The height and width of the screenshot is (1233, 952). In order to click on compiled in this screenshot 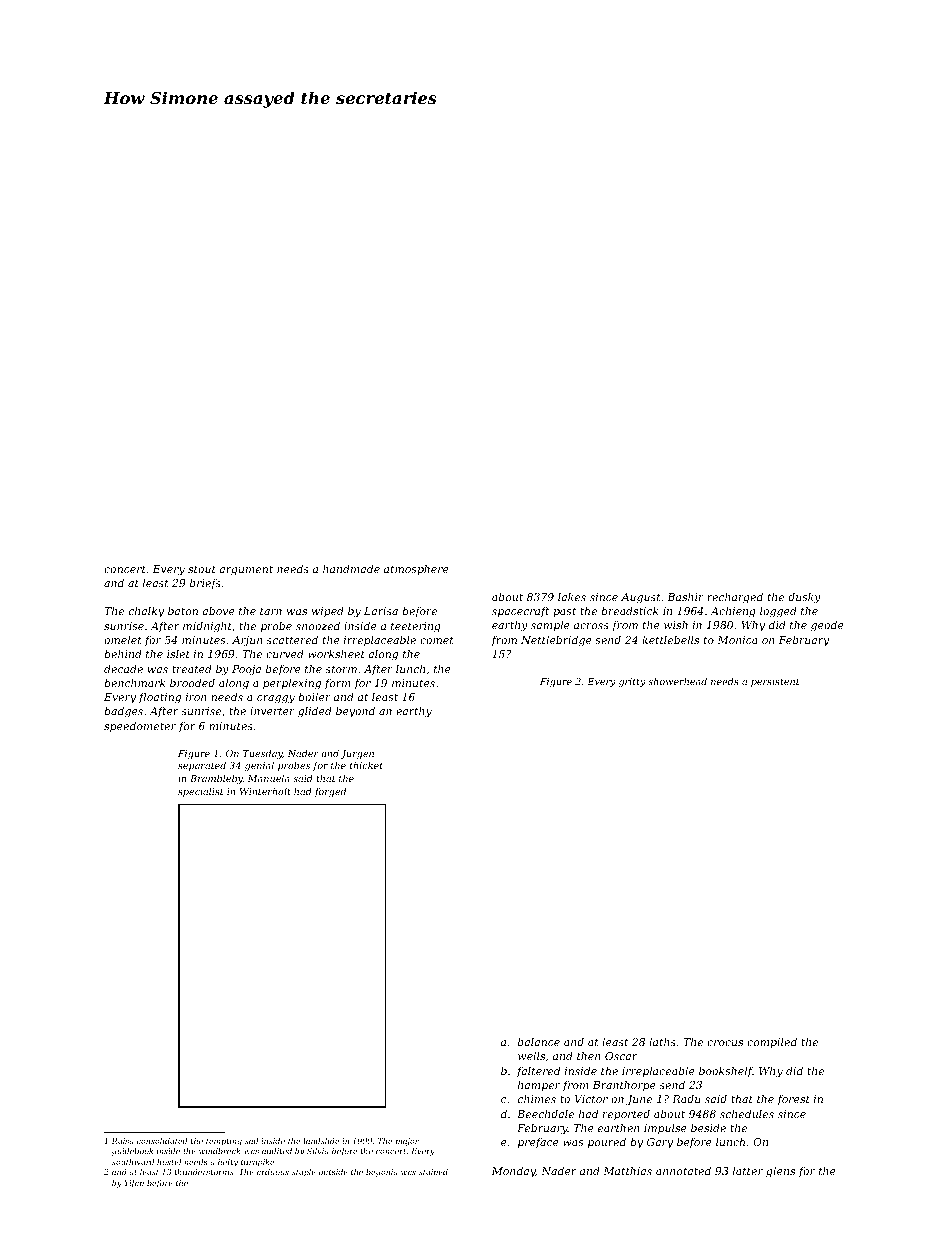, I will do `click(772, 1042)`.
